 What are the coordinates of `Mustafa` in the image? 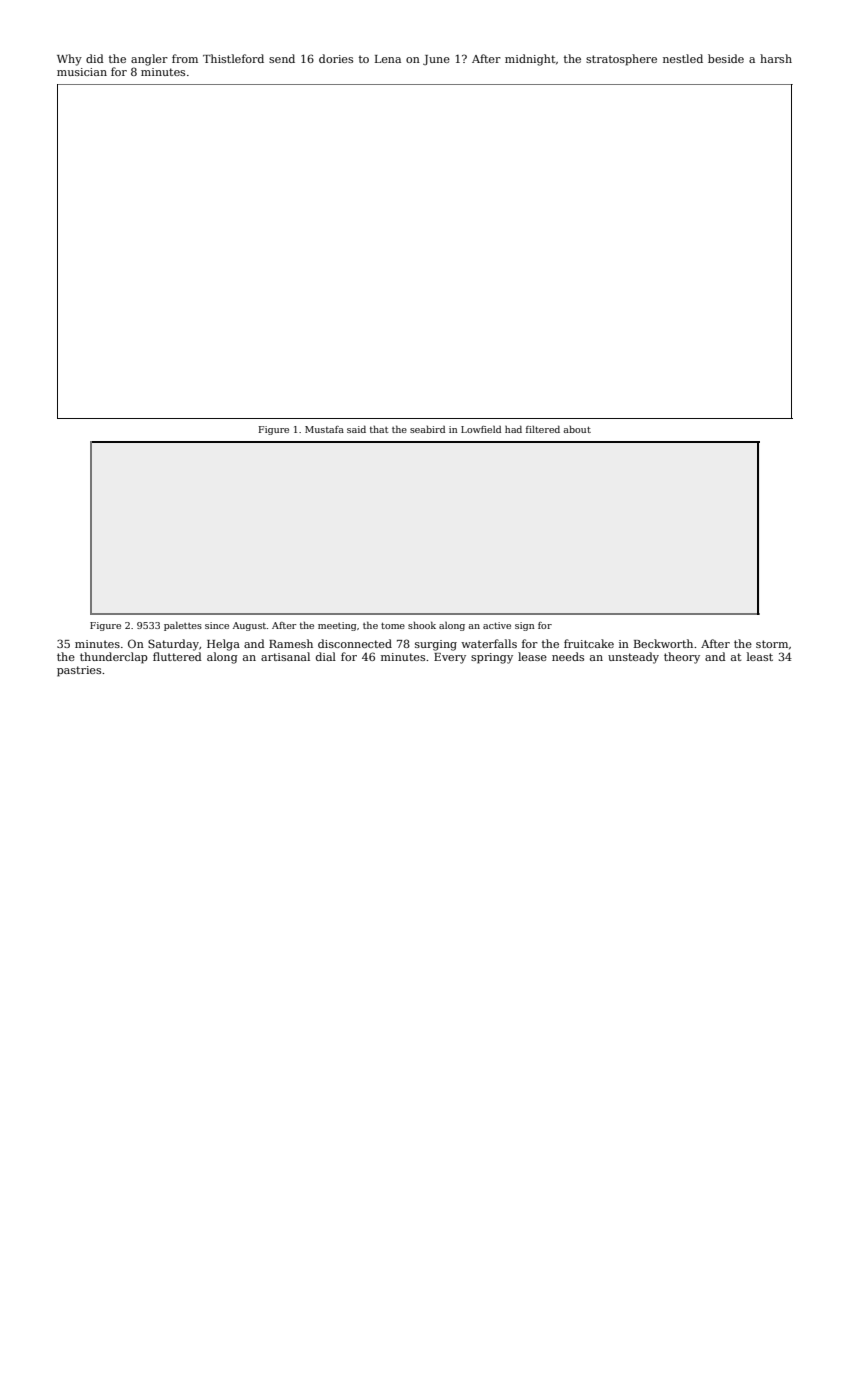 It's located at (324, 429).
